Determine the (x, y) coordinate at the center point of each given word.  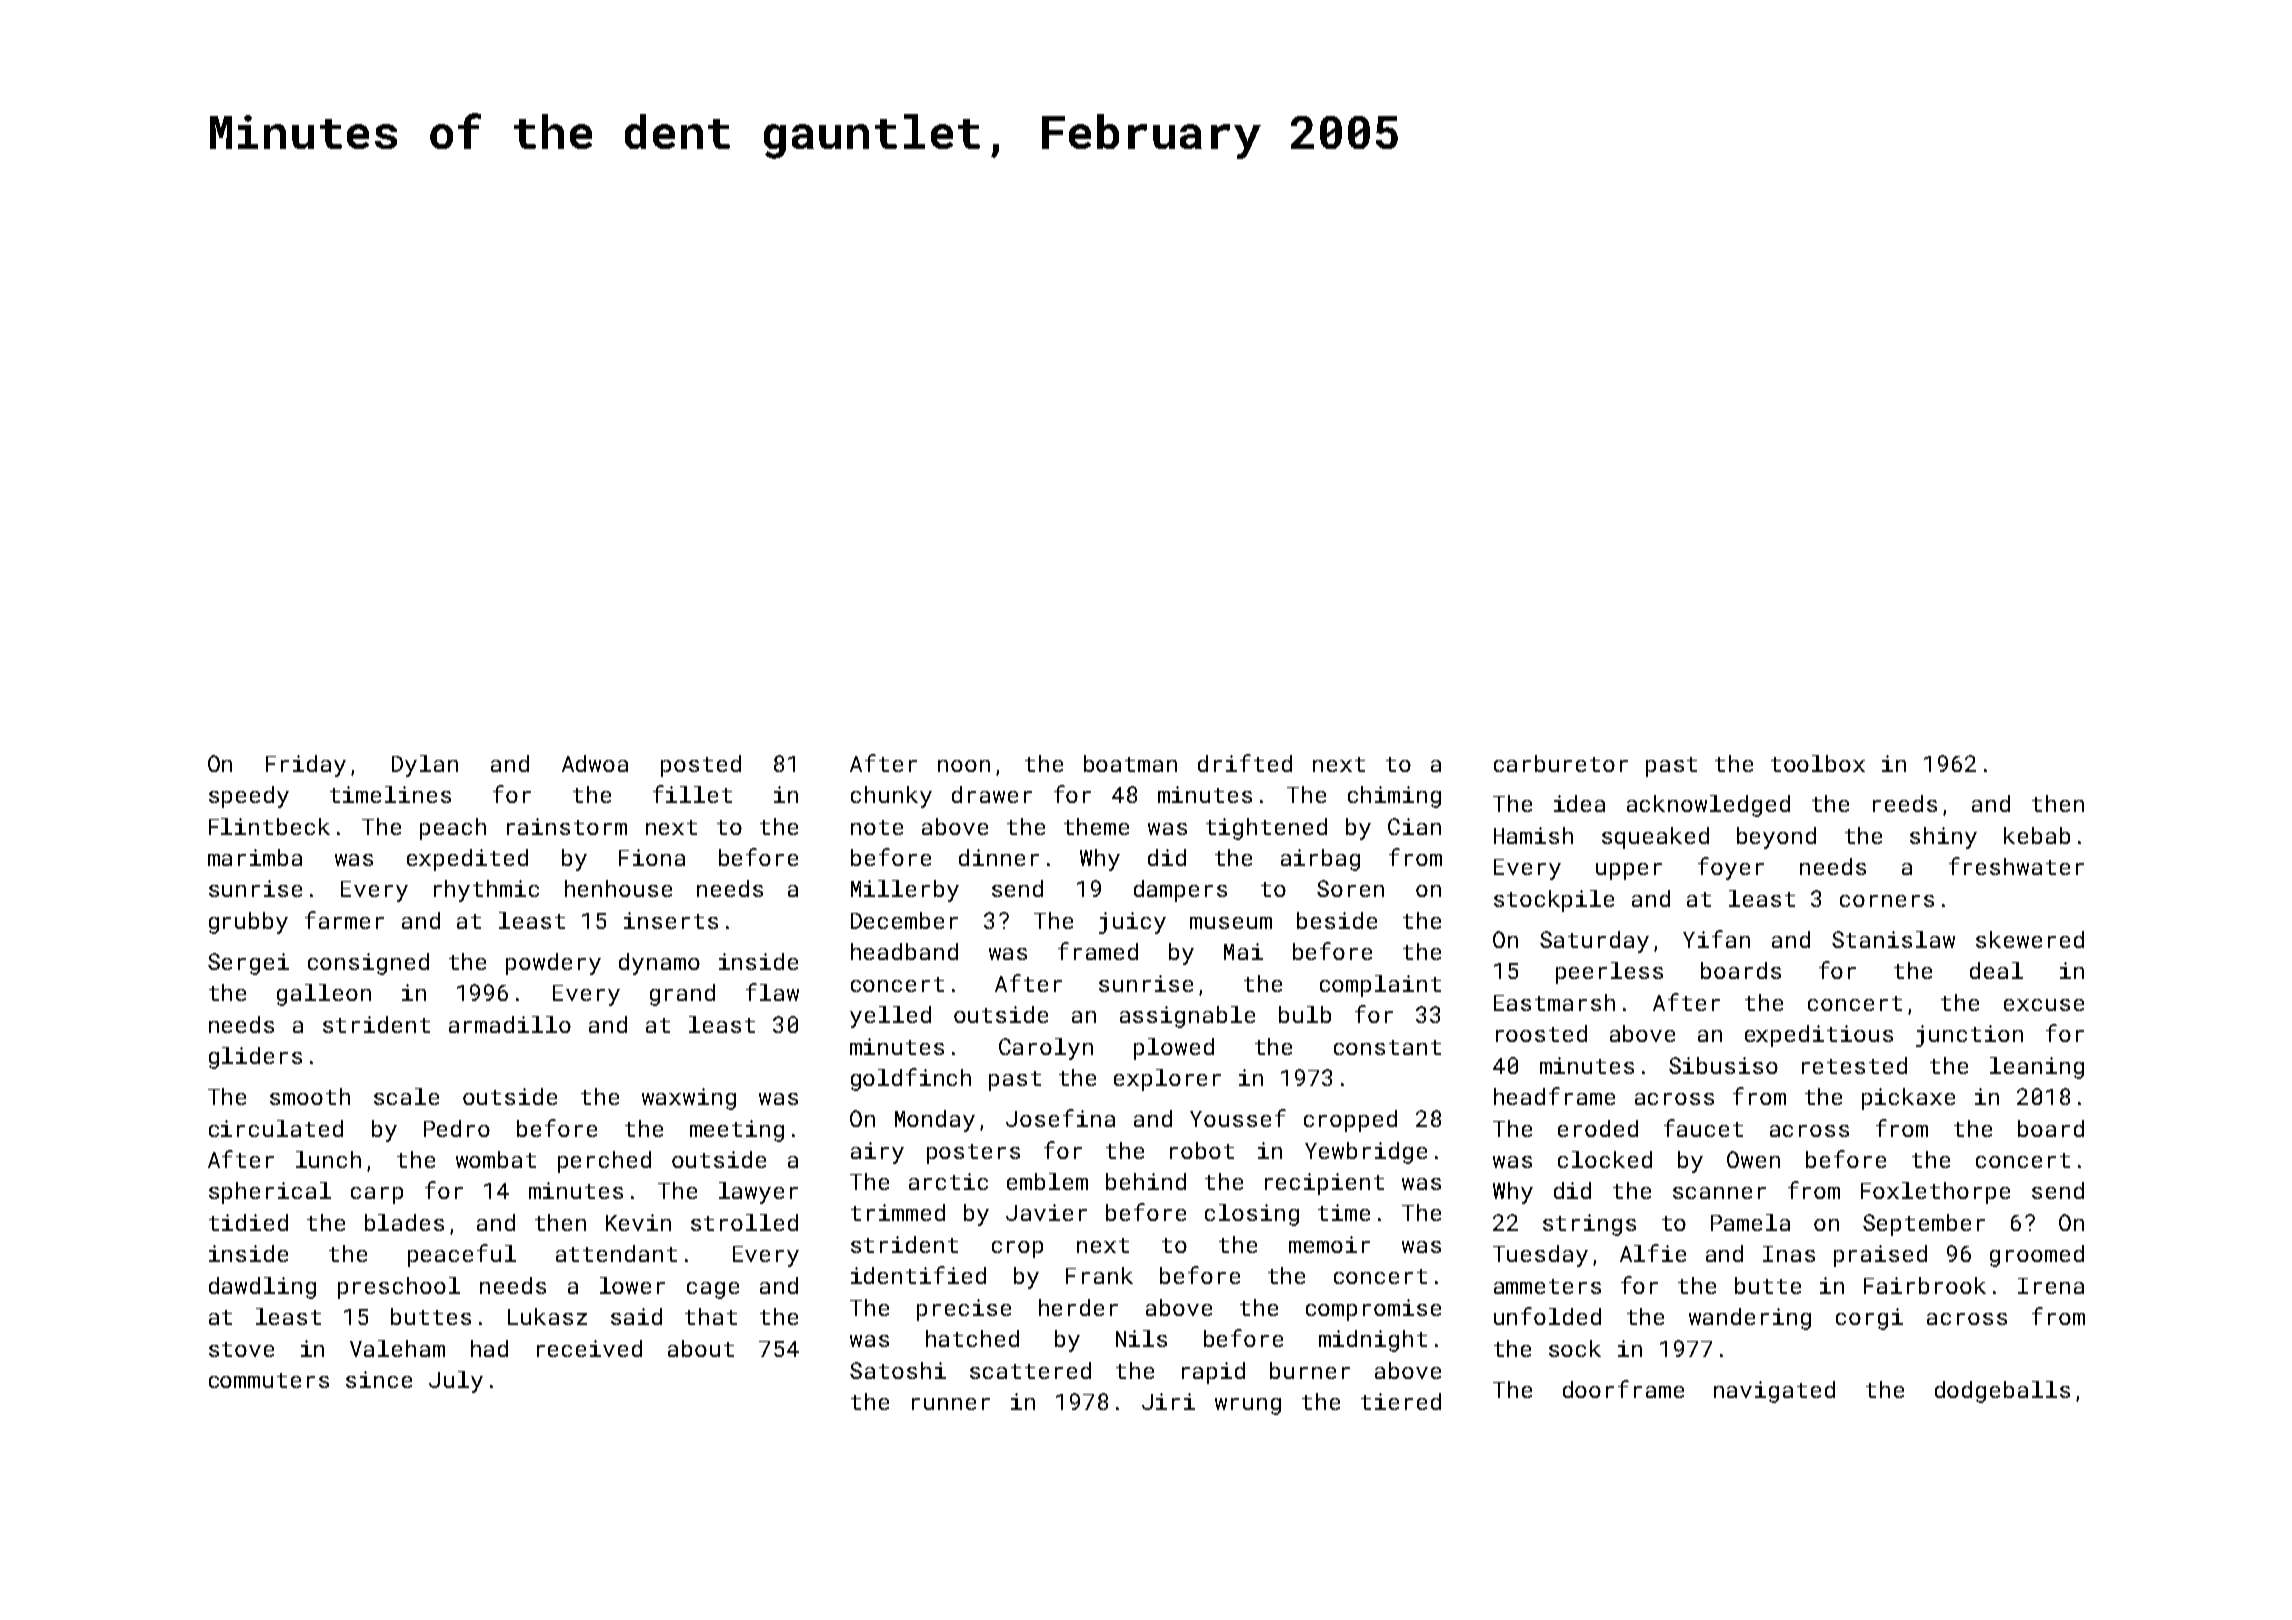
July (456, 1382)
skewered (2030, 939)
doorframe (1623, 1389)
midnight (1373, 1341)
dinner (999, 857)
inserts (671, 920)
